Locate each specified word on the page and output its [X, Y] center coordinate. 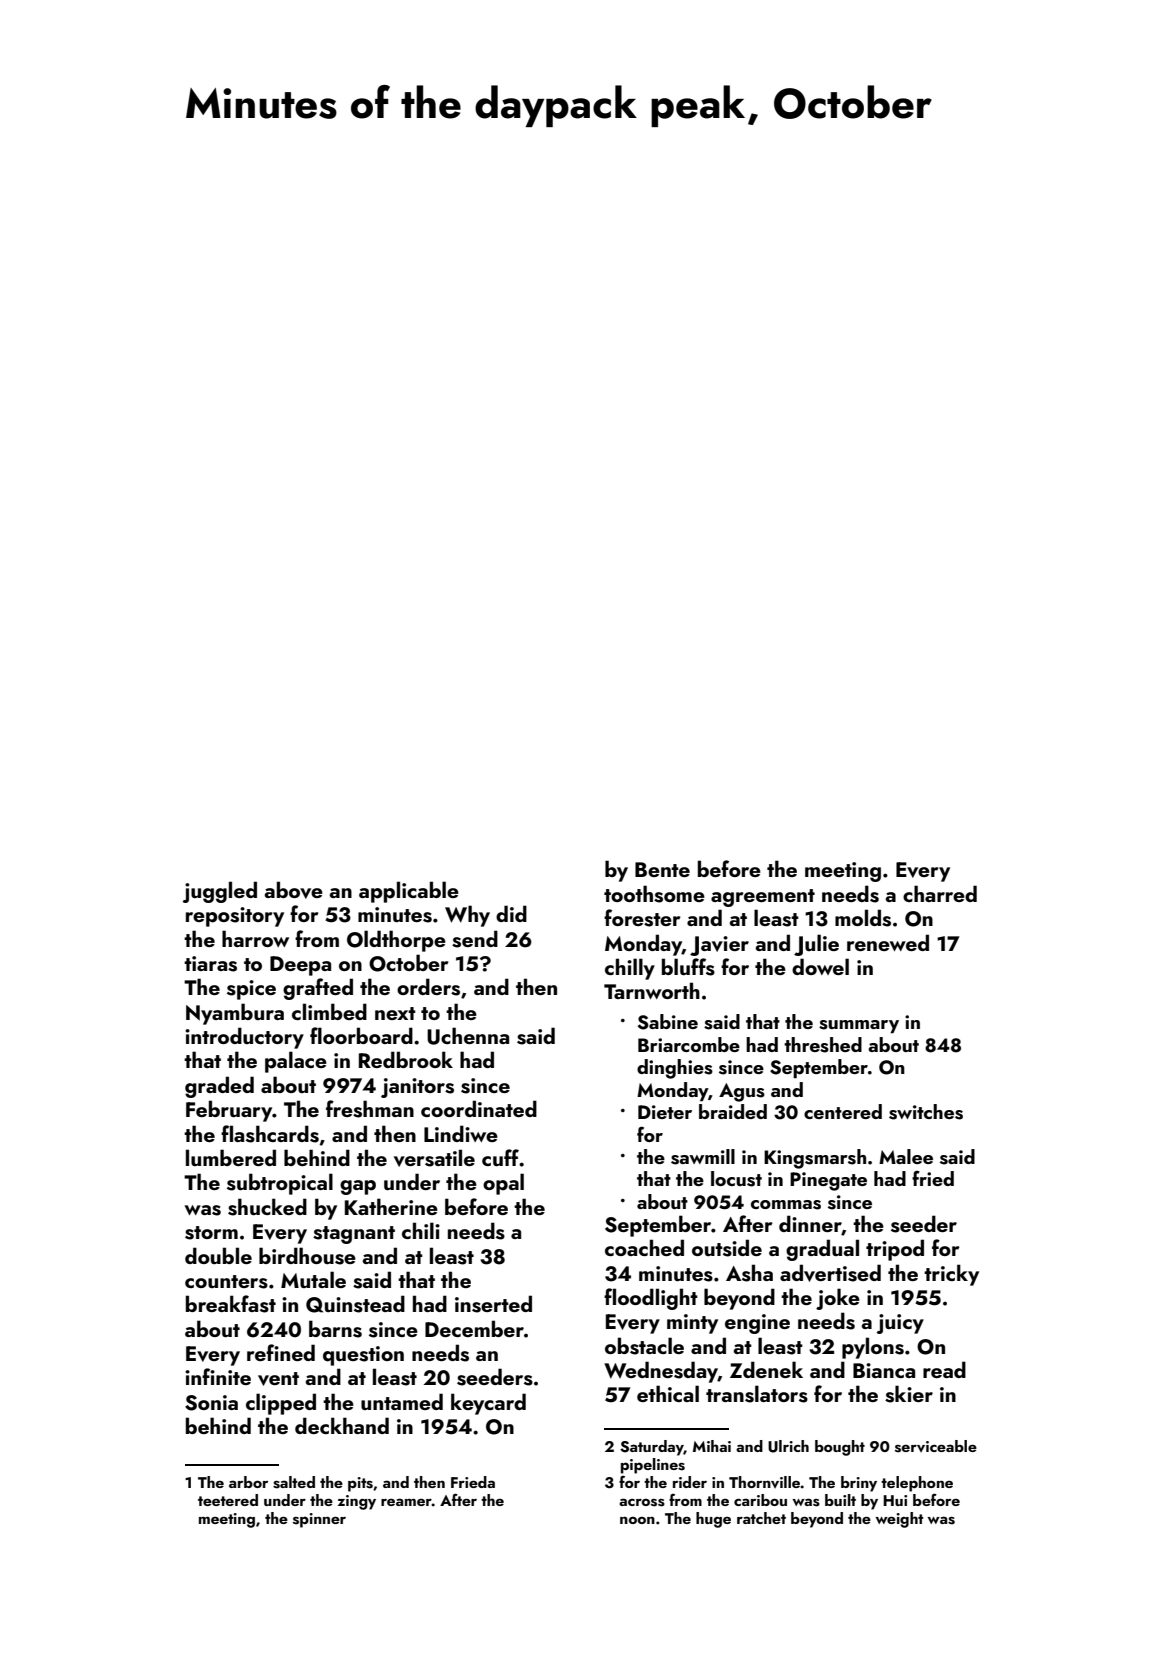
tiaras [210, 964]
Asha [749, 1273]
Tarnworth [652, 990]
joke [838, 1299]
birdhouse [307, 1256]
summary [859, 1026]
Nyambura [235, 1014]
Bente [662, 869]
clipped [281, 1404]
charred [940, 893]
